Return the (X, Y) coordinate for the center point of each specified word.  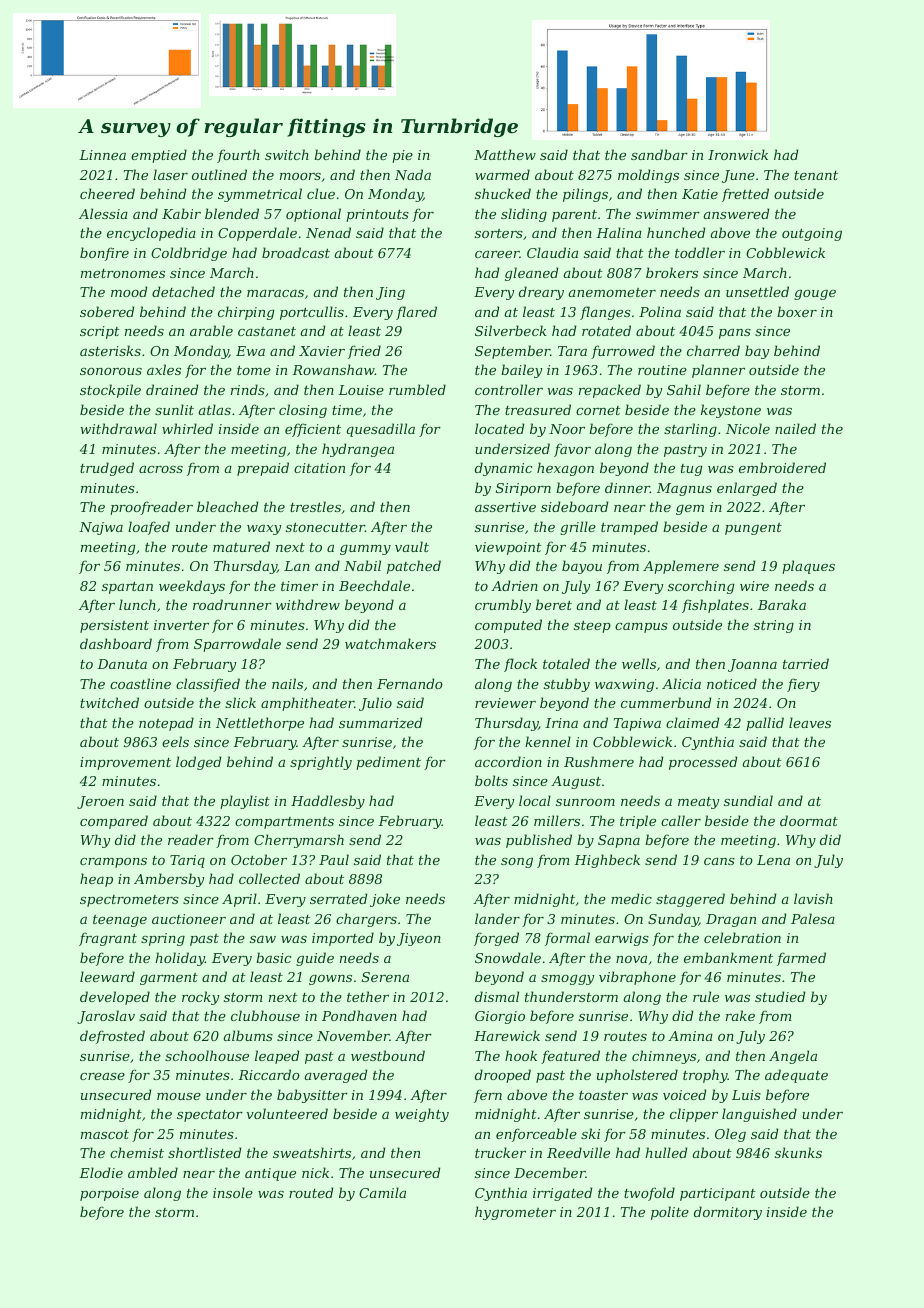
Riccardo (269, 1074)
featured (570, 1057)
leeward (107, 976)
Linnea (102, 155)
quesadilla (381, 430)
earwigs (622, 939)
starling (690, 430)
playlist (245, 802)
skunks (798, 1152)
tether (368, 996)
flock (520, 665)
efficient (313, 430)
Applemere (681, 567)
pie (402, 156)
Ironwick (738, 154)
